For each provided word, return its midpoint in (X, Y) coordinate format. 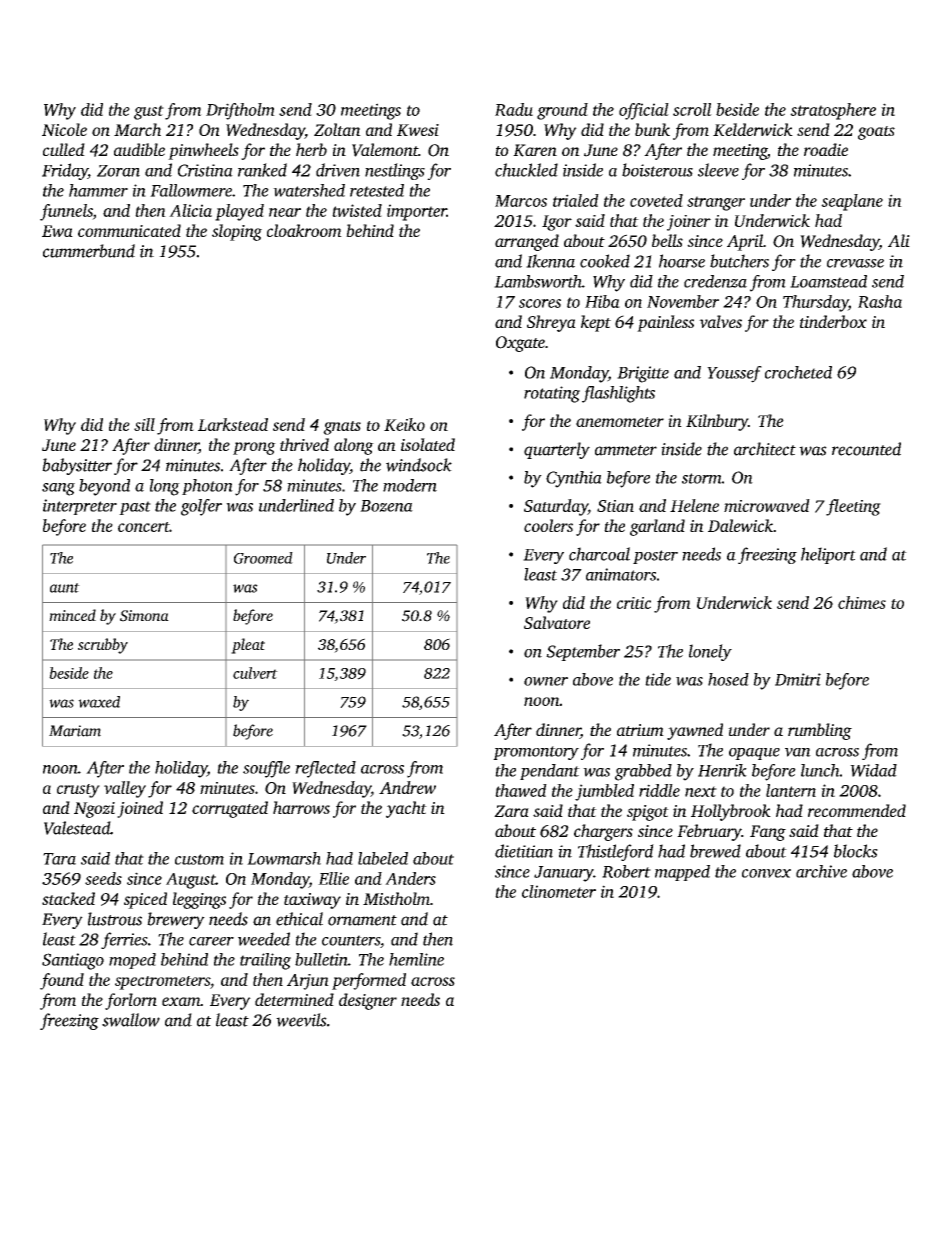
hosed (728, 679)
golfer (201, 507)
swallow (131, 1020)
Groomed (263, 558)
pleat (248, 646)
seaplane (852, 202)
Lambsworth (538, 281)
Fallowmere (191, 190)
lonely (710, 652)
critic (634, 603)
